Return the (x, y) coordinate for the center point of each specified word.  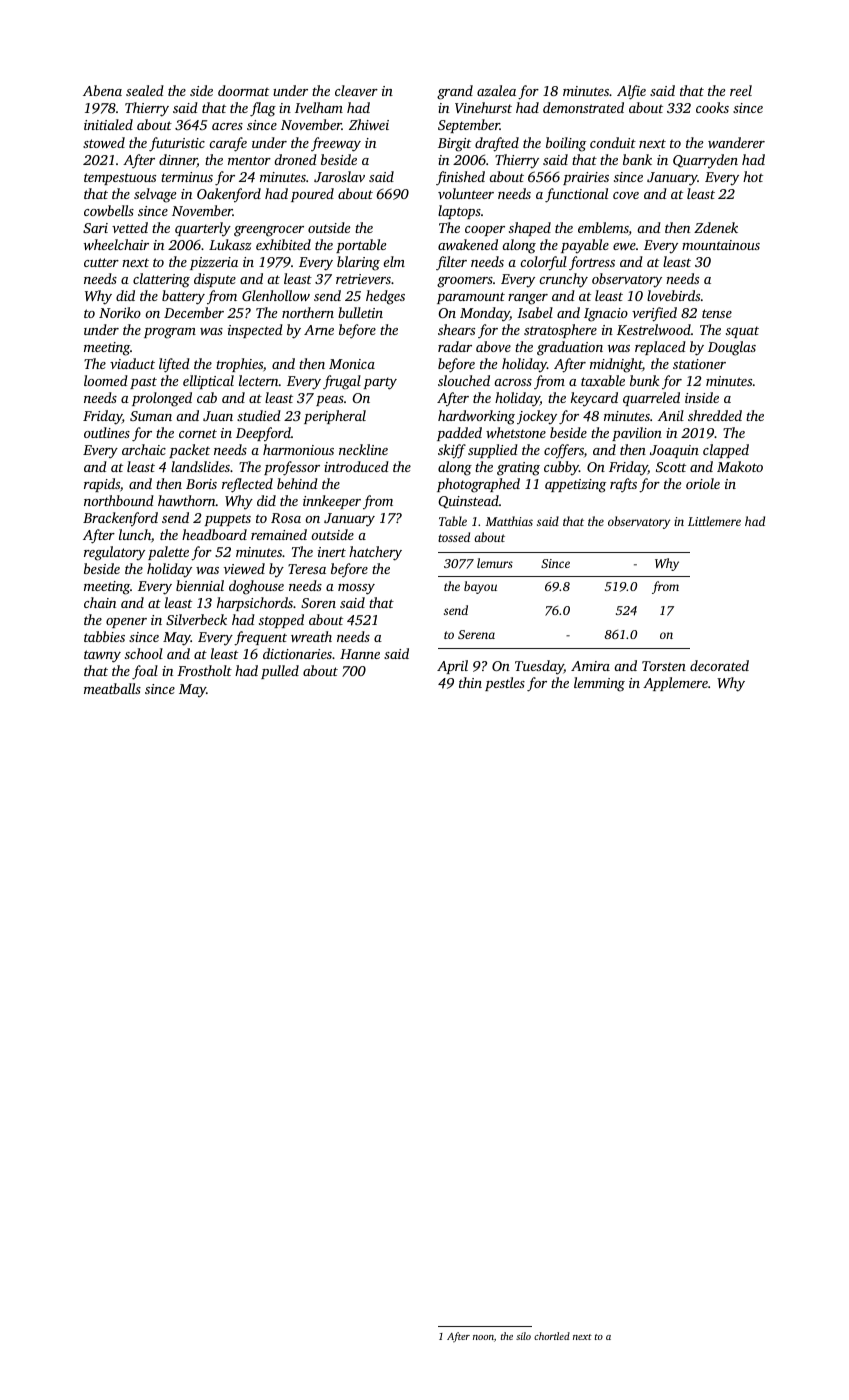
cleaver (356, 90)
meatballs (112, 688)
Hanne (360, 654)
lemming (599, 684)
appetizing (575, 486)
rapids (102, 485)
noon (483, 1337)
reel (741, 90)
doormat (243, 90)
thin (470, 682)
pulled (280, 672)
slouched (464, 380)
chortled (552, 1336)
